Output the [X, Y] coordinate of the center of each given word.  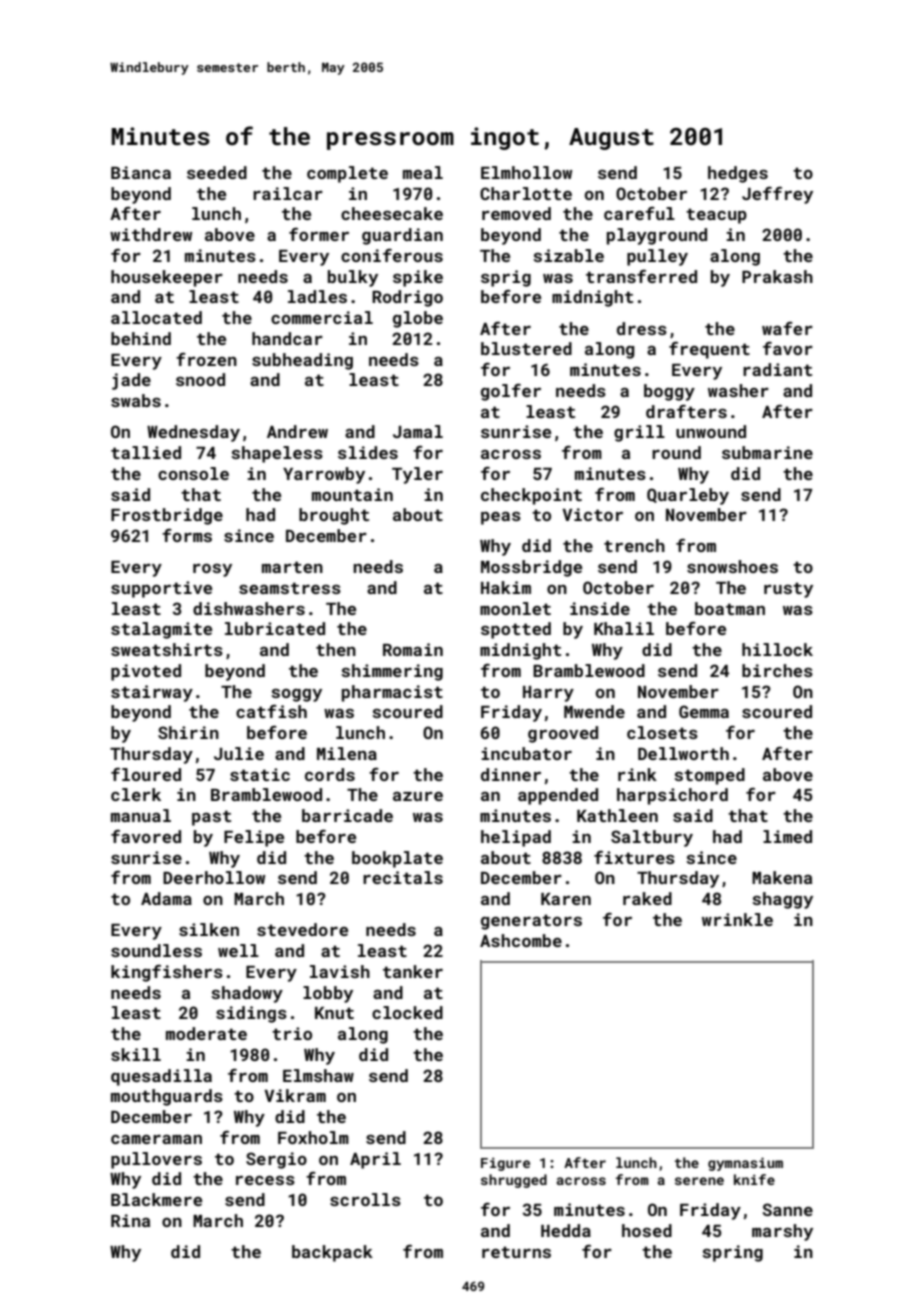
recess [265, 1180]
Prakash [777, 276]
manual [141, 815]
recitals [403, 877]
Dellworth [683, 753]
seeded [217, 172]
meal [423, 172]
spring [732, 1253]
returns [516, 1252]
